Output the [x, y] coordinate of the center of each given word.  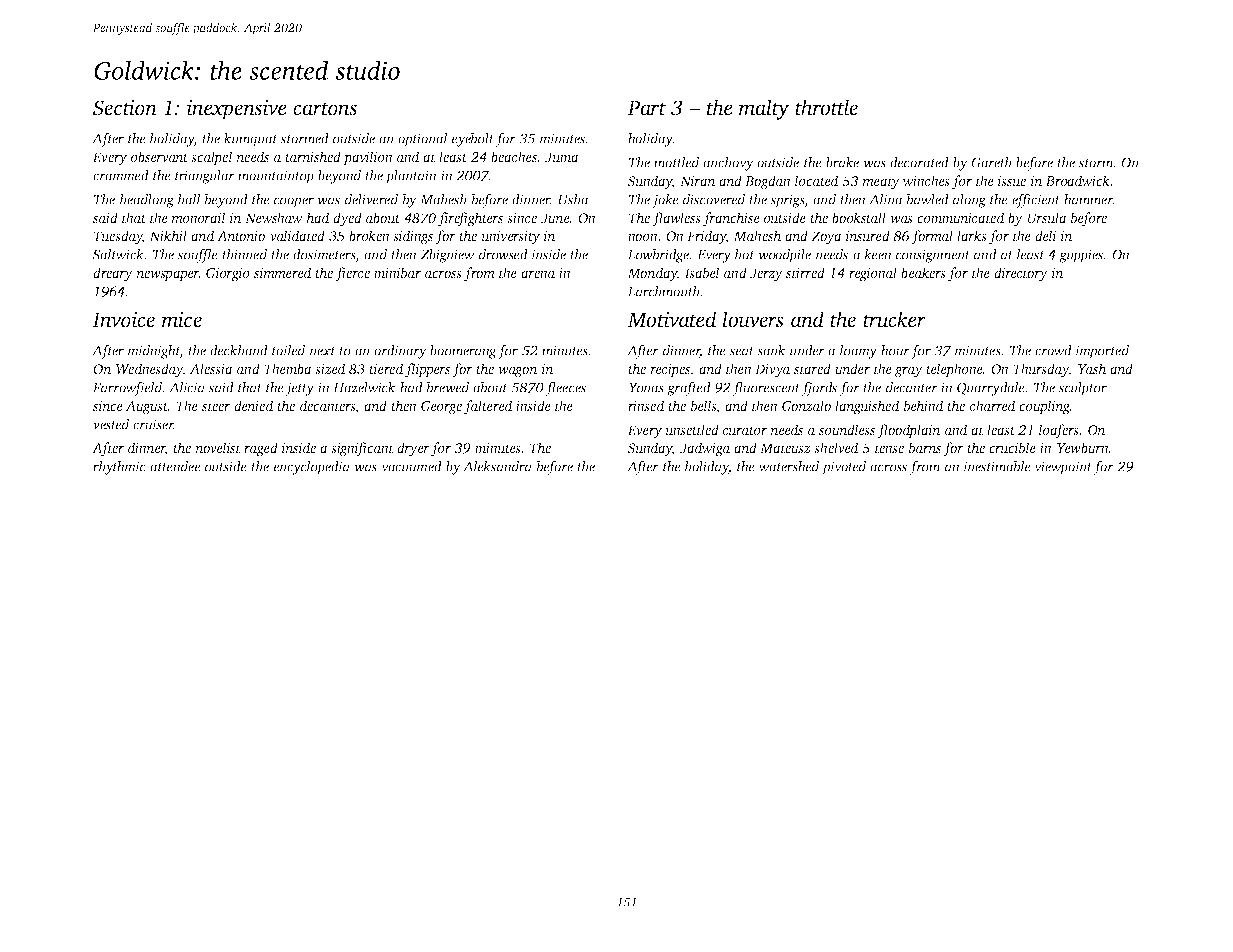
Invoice [123, 320]
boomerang [463, 352]
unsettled [692, 429]
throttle [826, 107]
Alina [886, 199]
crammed [121, 175]
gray [909, 372]
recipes [670, 370]
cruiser [153, 424]
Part [646, 108]
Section [125, 108]
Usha [574, 199]
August [146, 408]
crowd [1053, 350]
